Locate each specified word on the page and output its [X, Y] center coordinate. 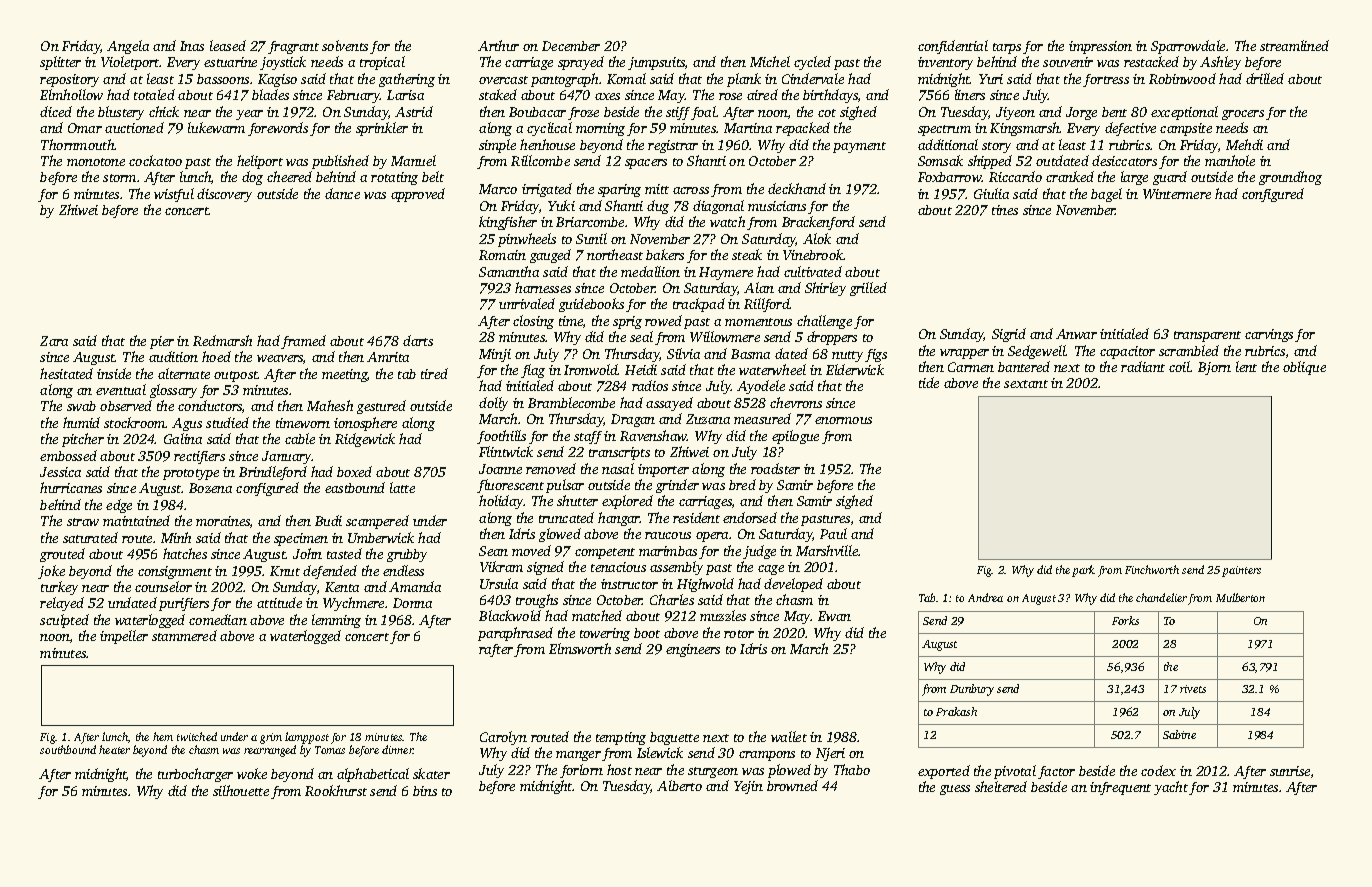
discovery [224, 195]
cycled [812, 63]
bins [425, 791]
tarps [1007, 48]
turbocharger [195, 775]
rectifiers [199, 457]
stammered [184, 635]
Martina [748, 128]
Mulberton [1240, 597]
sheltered [1001, 786]
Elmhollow [71, 94]
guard [1170, 178]
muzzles [723, 615]
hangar [619, 519]
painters [1241, 571]
